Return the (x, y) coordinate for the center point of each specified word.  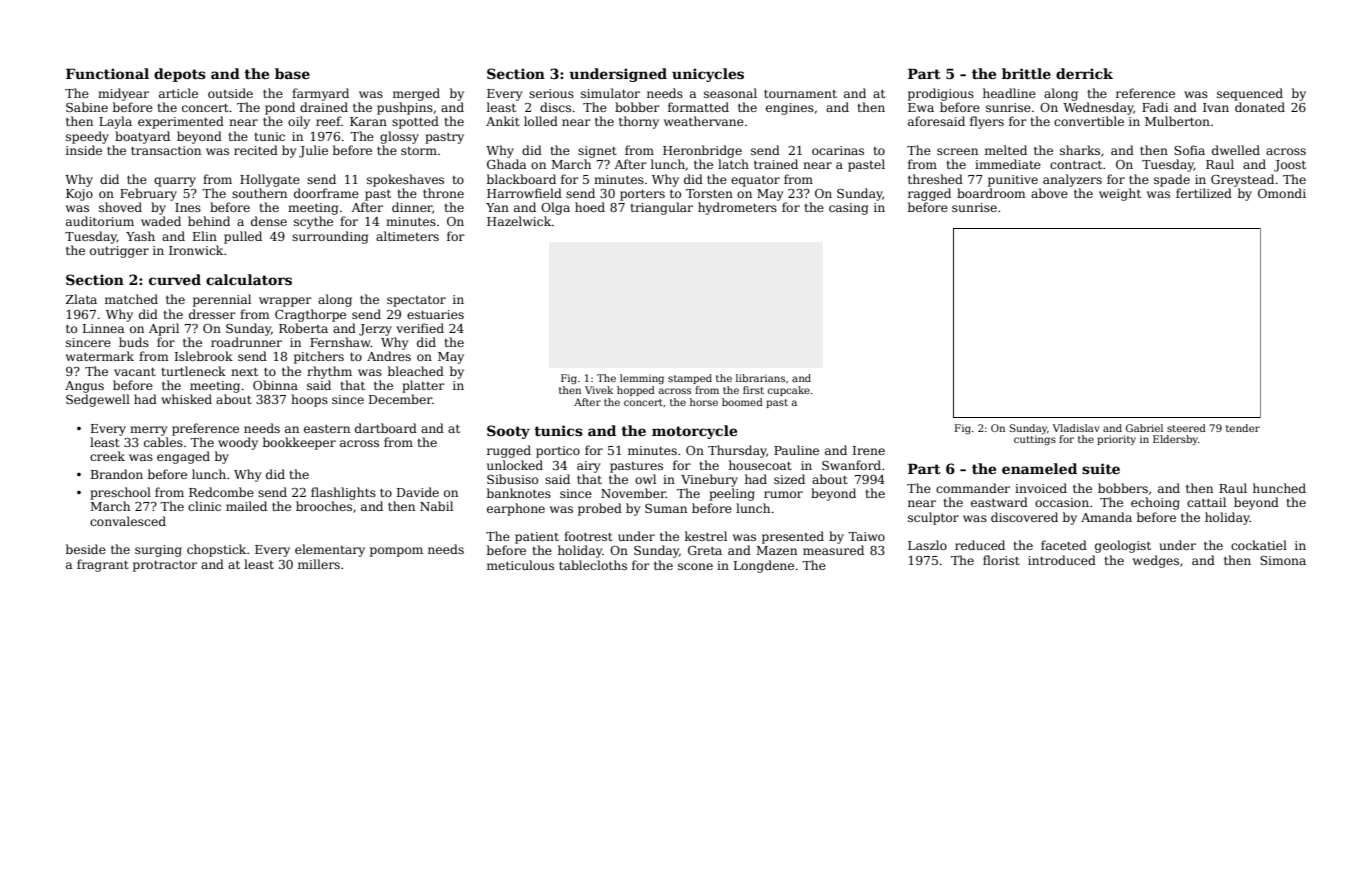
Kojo (79, 195)
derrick (1084, 73)
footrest (588, 536)
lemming (642, 379)
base (292, 73)
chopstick (216, 550)
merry (148, 431)
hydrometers (737, 208)
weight (1120, 194)
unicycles (708, 75)
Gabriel (1144, 428)
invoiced (1041, 488)
